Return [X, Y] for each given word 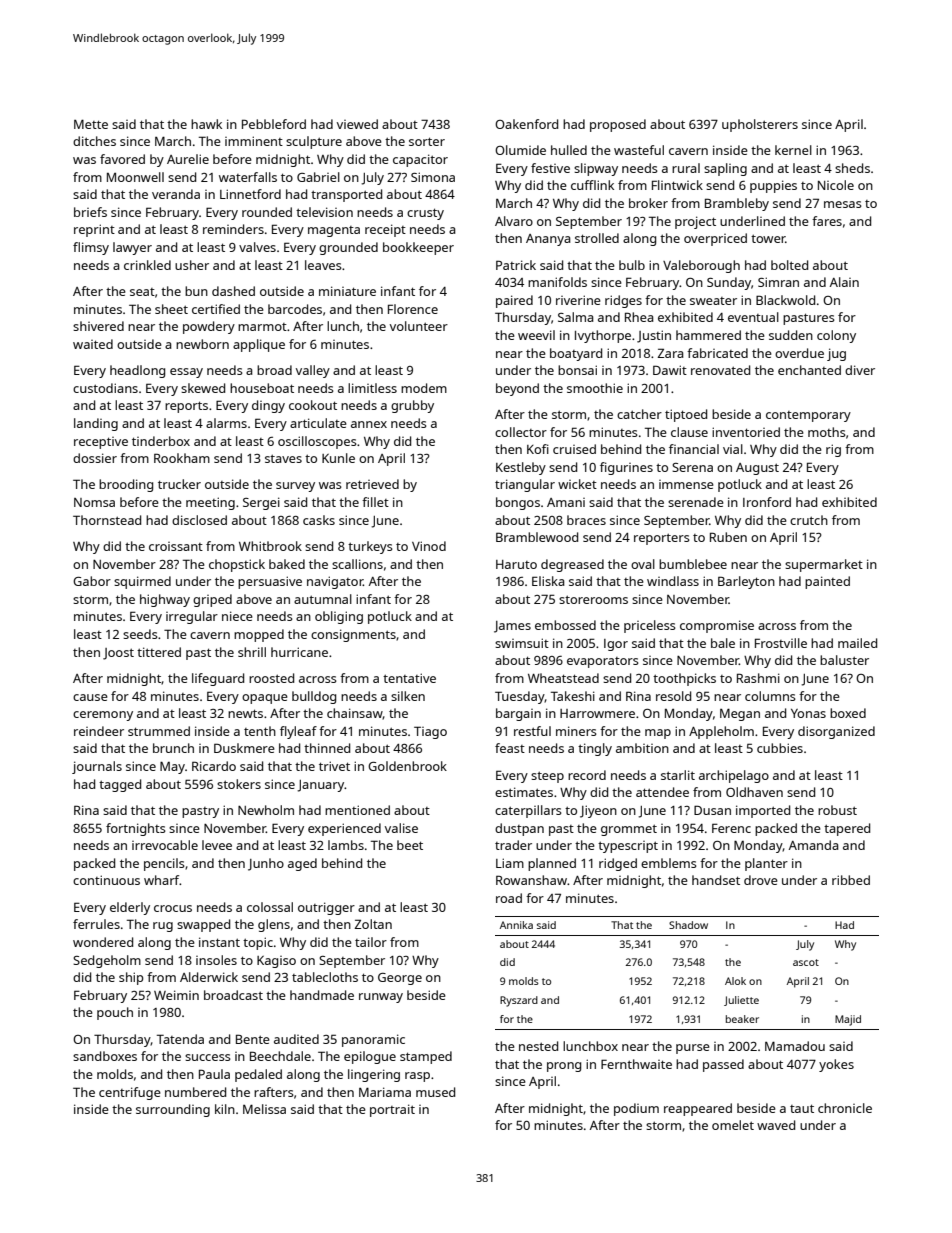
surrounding [173, 1110]
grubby [412, 406]
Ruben [728, 537]
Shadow [688, 925]
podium [636, 1109]
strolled [597, 238]
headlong [137, 371]
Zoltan [373, 924]
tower [768, 238]
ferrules [96, 924]
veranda [176, 194]
